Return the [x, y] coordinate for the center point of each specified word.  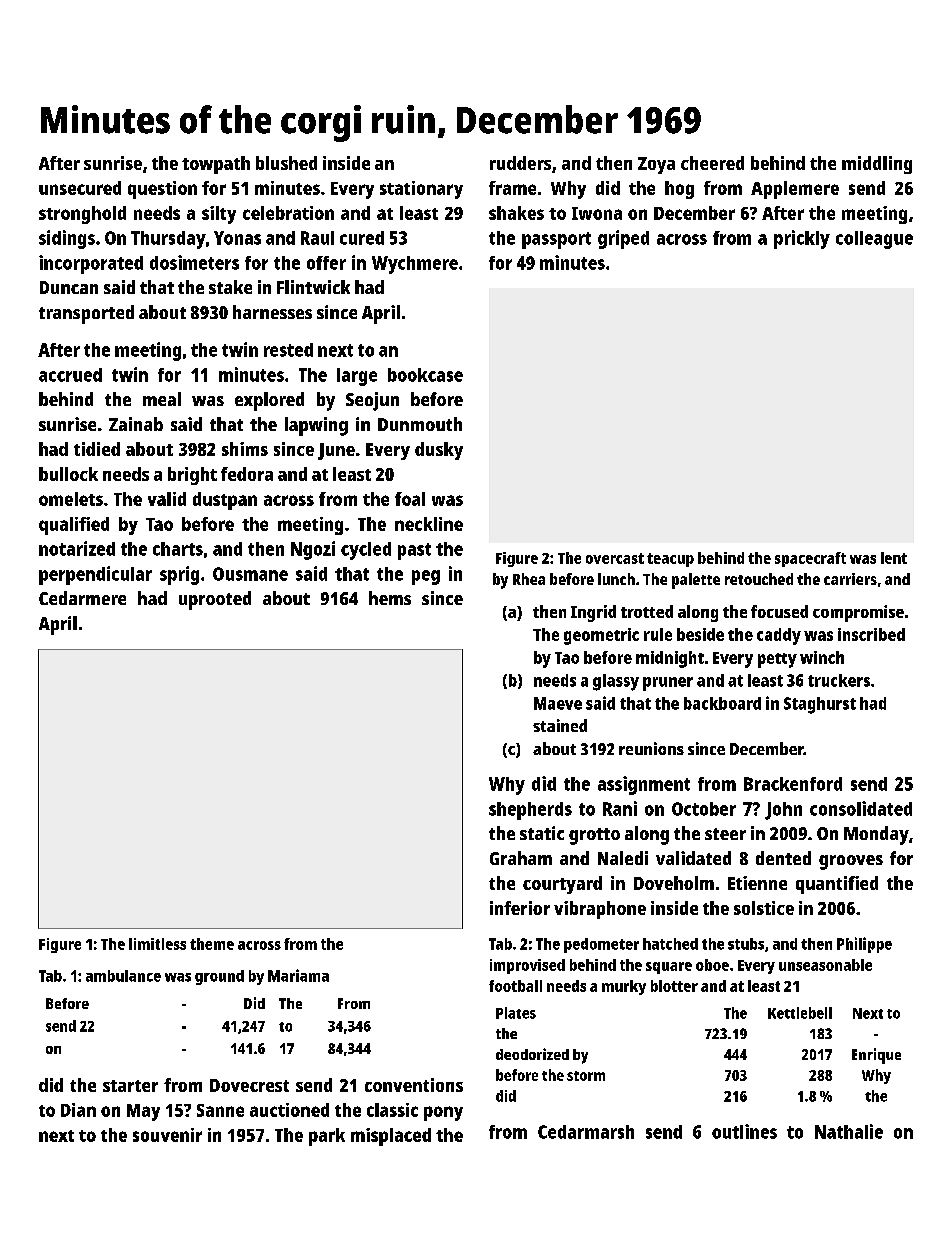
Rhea [529, 579]
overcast [615, 558]
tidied [97, 449]
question [162, 190]
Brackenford [793, 784]
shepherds [530, 811]
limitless [157, 944]
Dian [78, 1110]
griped [623, 239]
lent [894, 558]
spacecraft [810, 559]
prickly [802, 239]
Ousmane [250, 574]
